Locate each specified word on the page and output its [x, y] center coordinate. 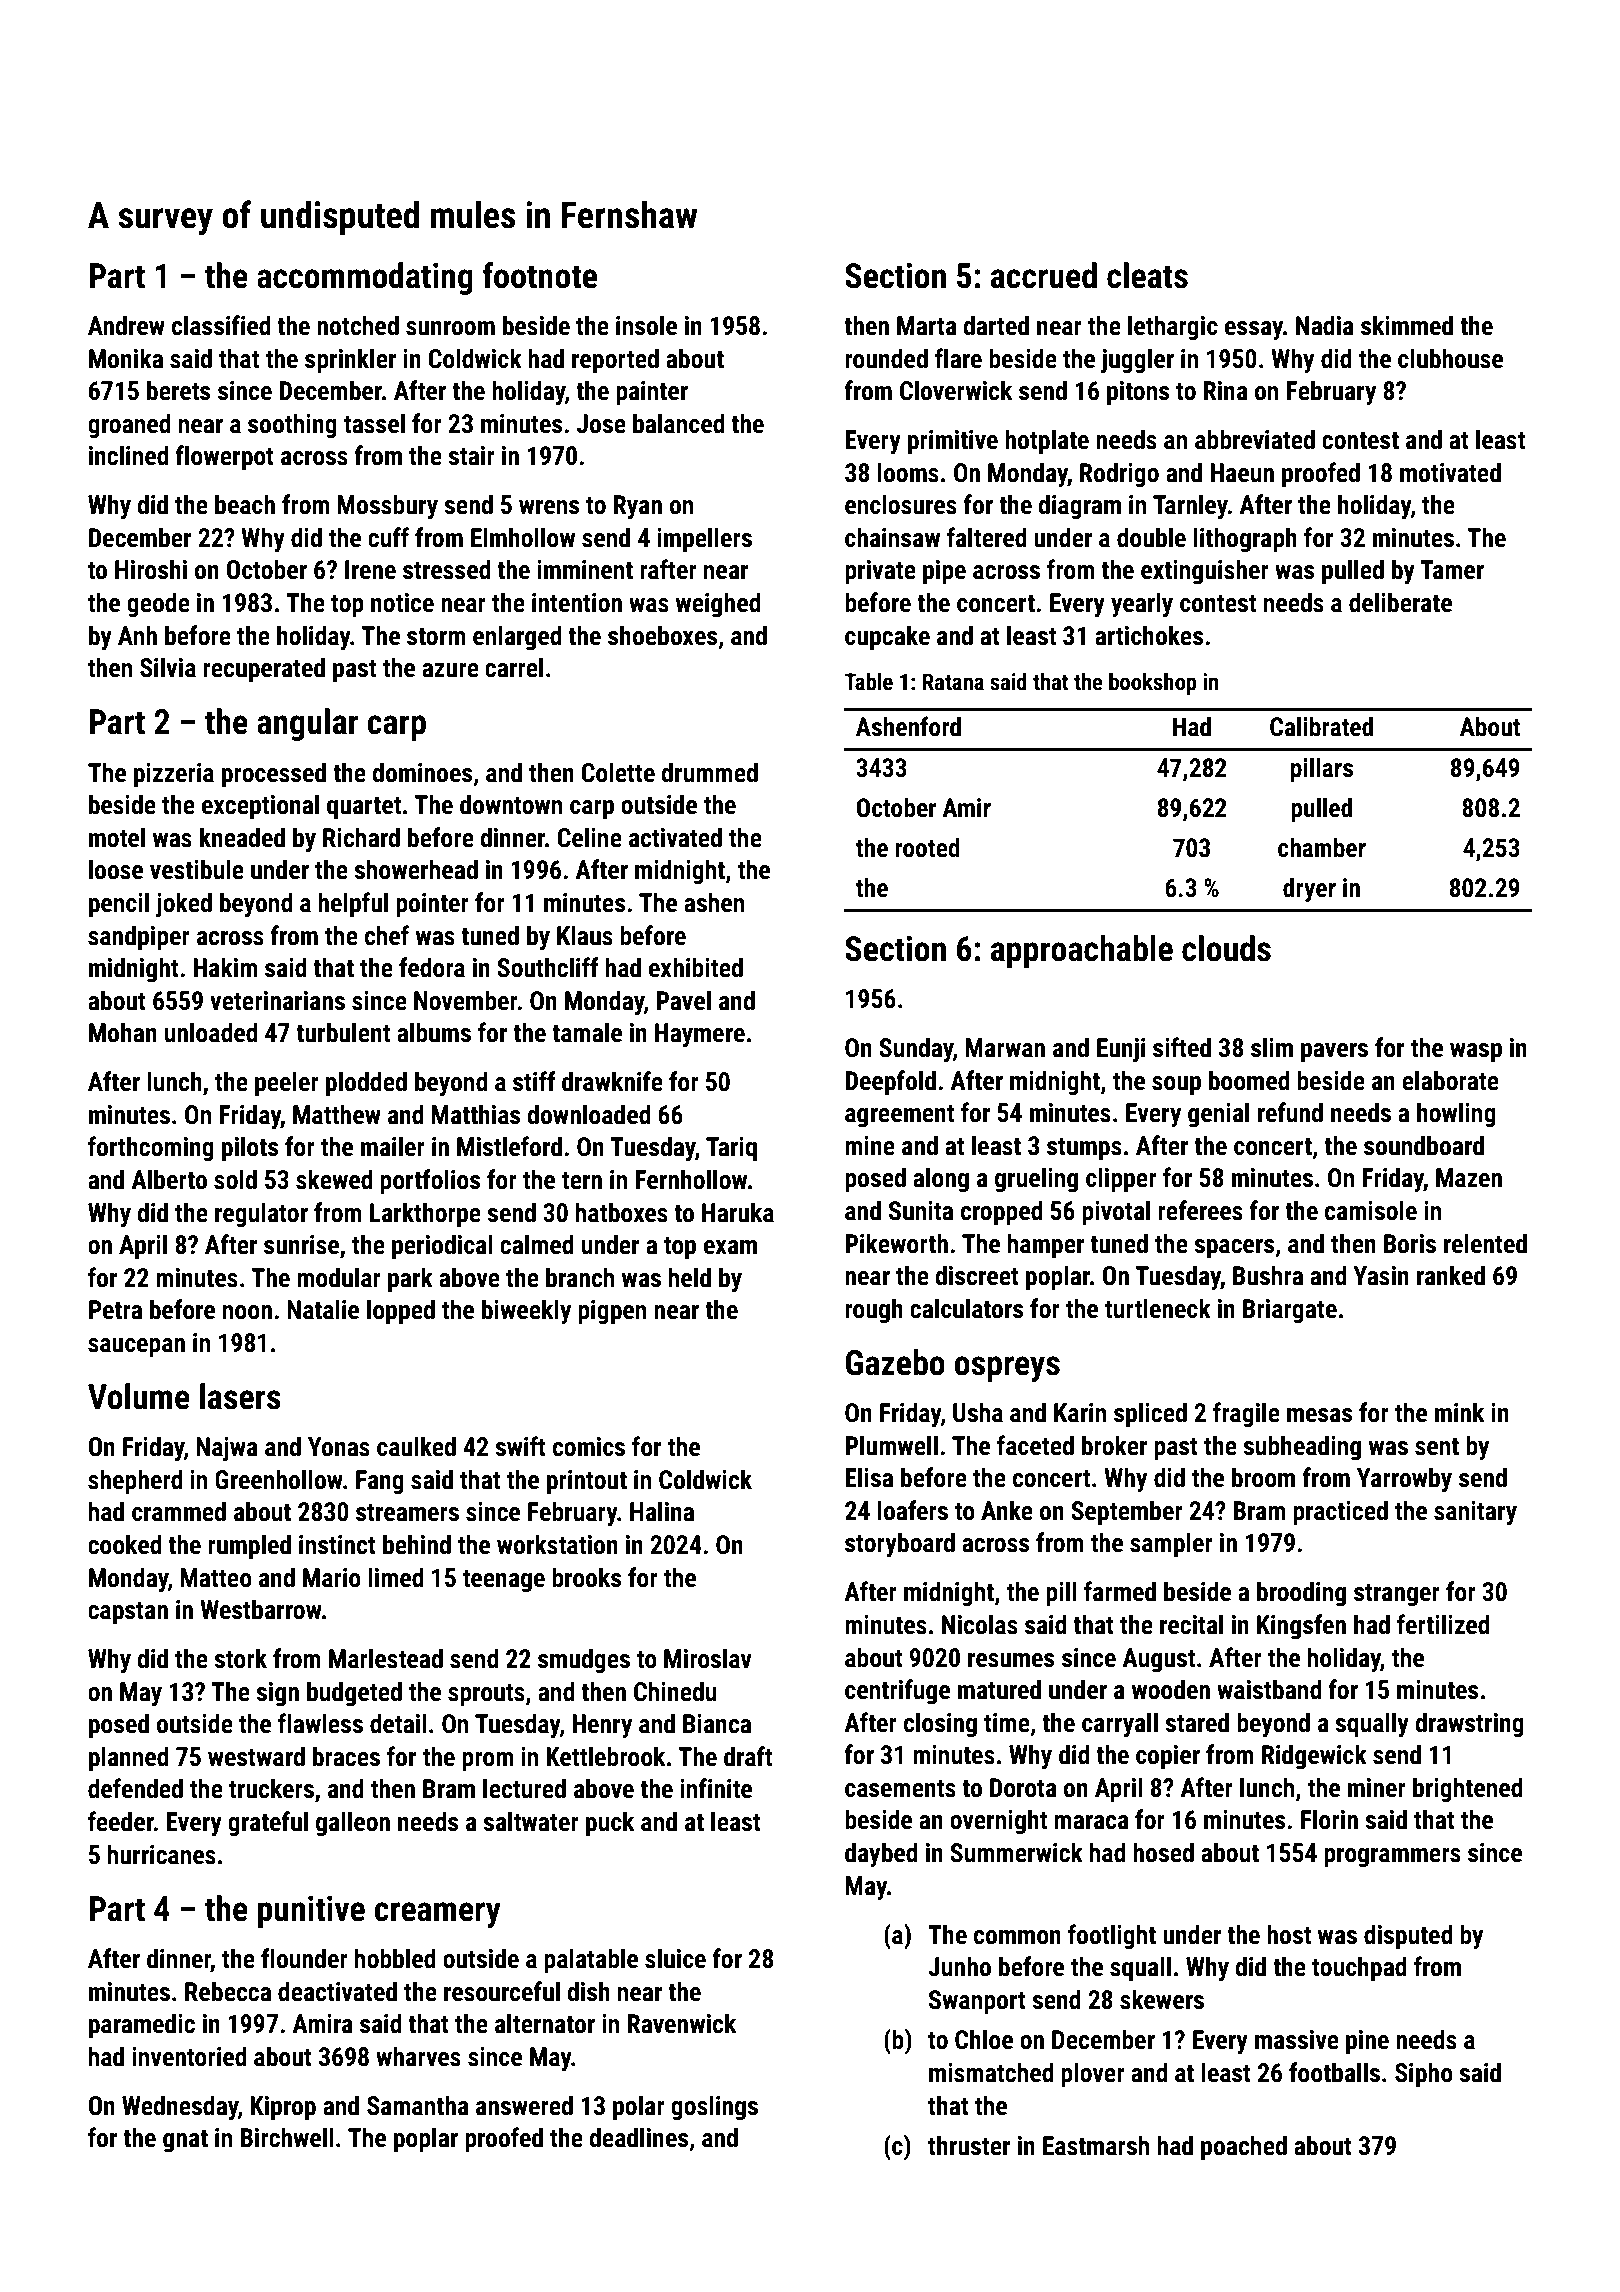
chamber [1322, 848]
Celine [589, 837]
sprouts [486, 1695]
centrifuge [897, 1692]
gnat [185, 2141]
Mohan [123, 1032]
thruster [969, 2145]
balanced [678, 423]
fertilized [1443, 1624]
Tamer [1452, 570]
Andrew [126, 325]
